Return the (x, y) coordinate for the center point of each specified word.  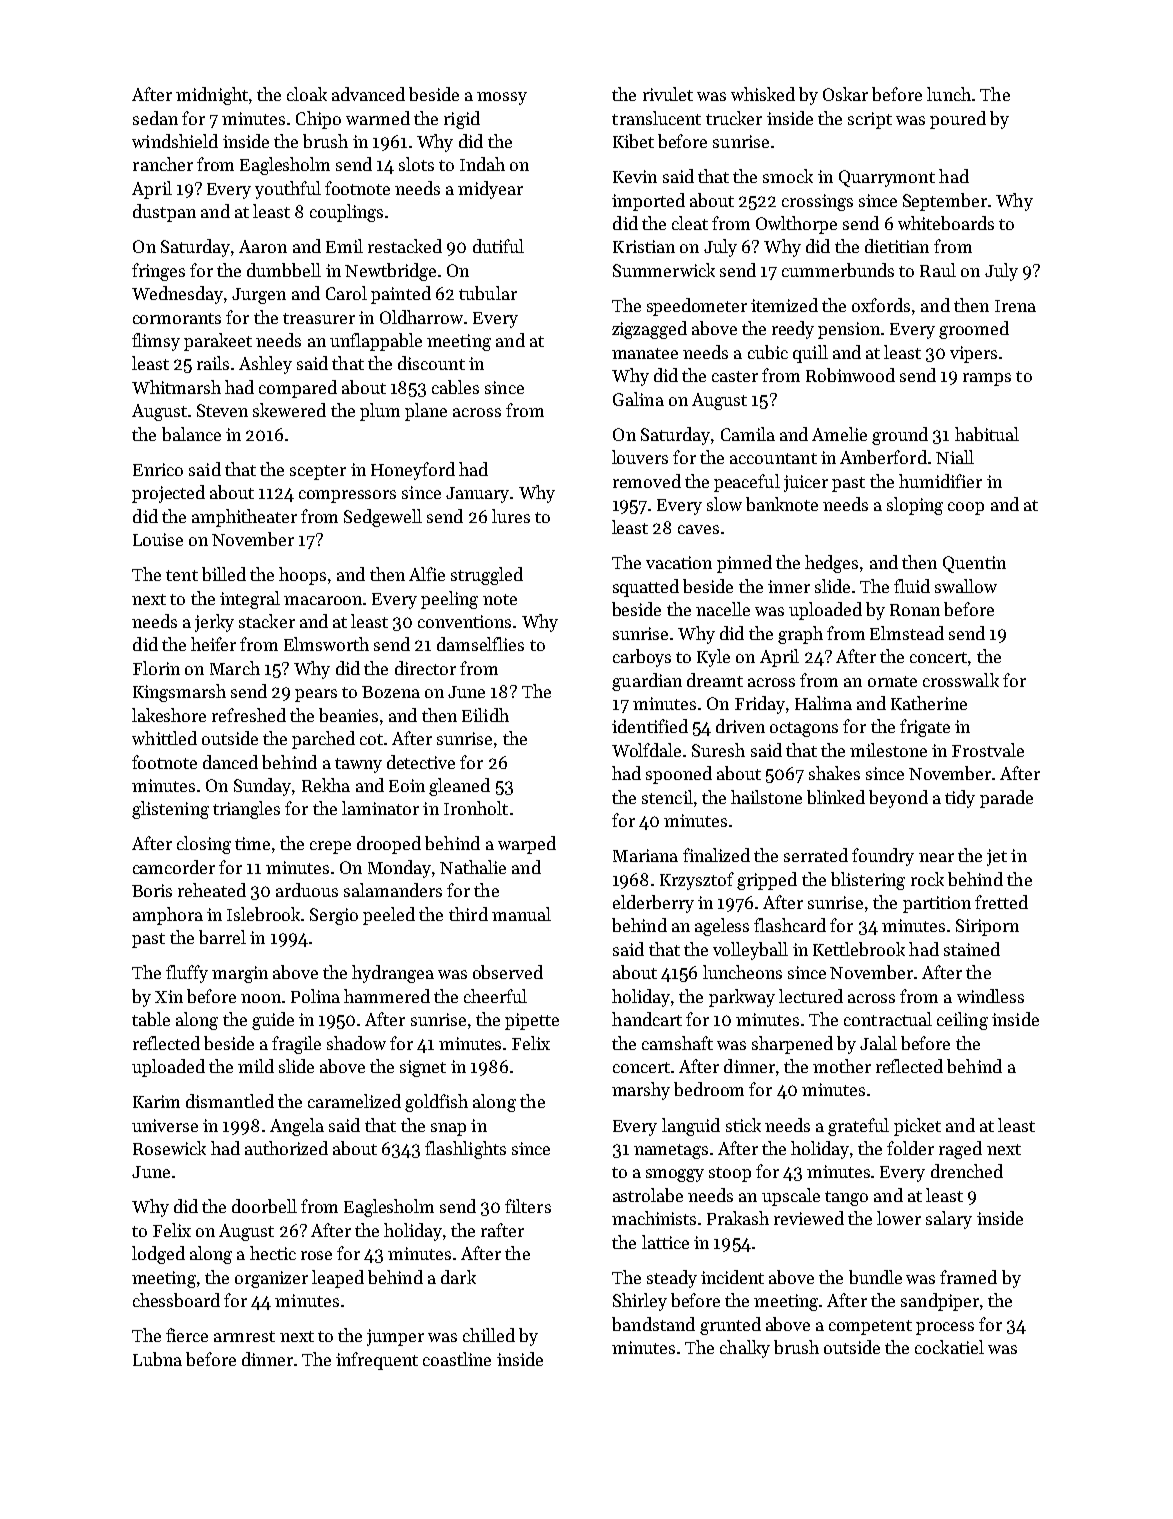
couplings (346, 213)
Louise (158, 539)
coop (966, 508)
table (151, 1019)
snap (448, 1129)
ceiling (962, 1021)
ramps (987, 379)
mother (842, 1066)
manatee (645, 353)
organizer (271, 1279)
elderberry (653, 904)
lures (511, 516)
